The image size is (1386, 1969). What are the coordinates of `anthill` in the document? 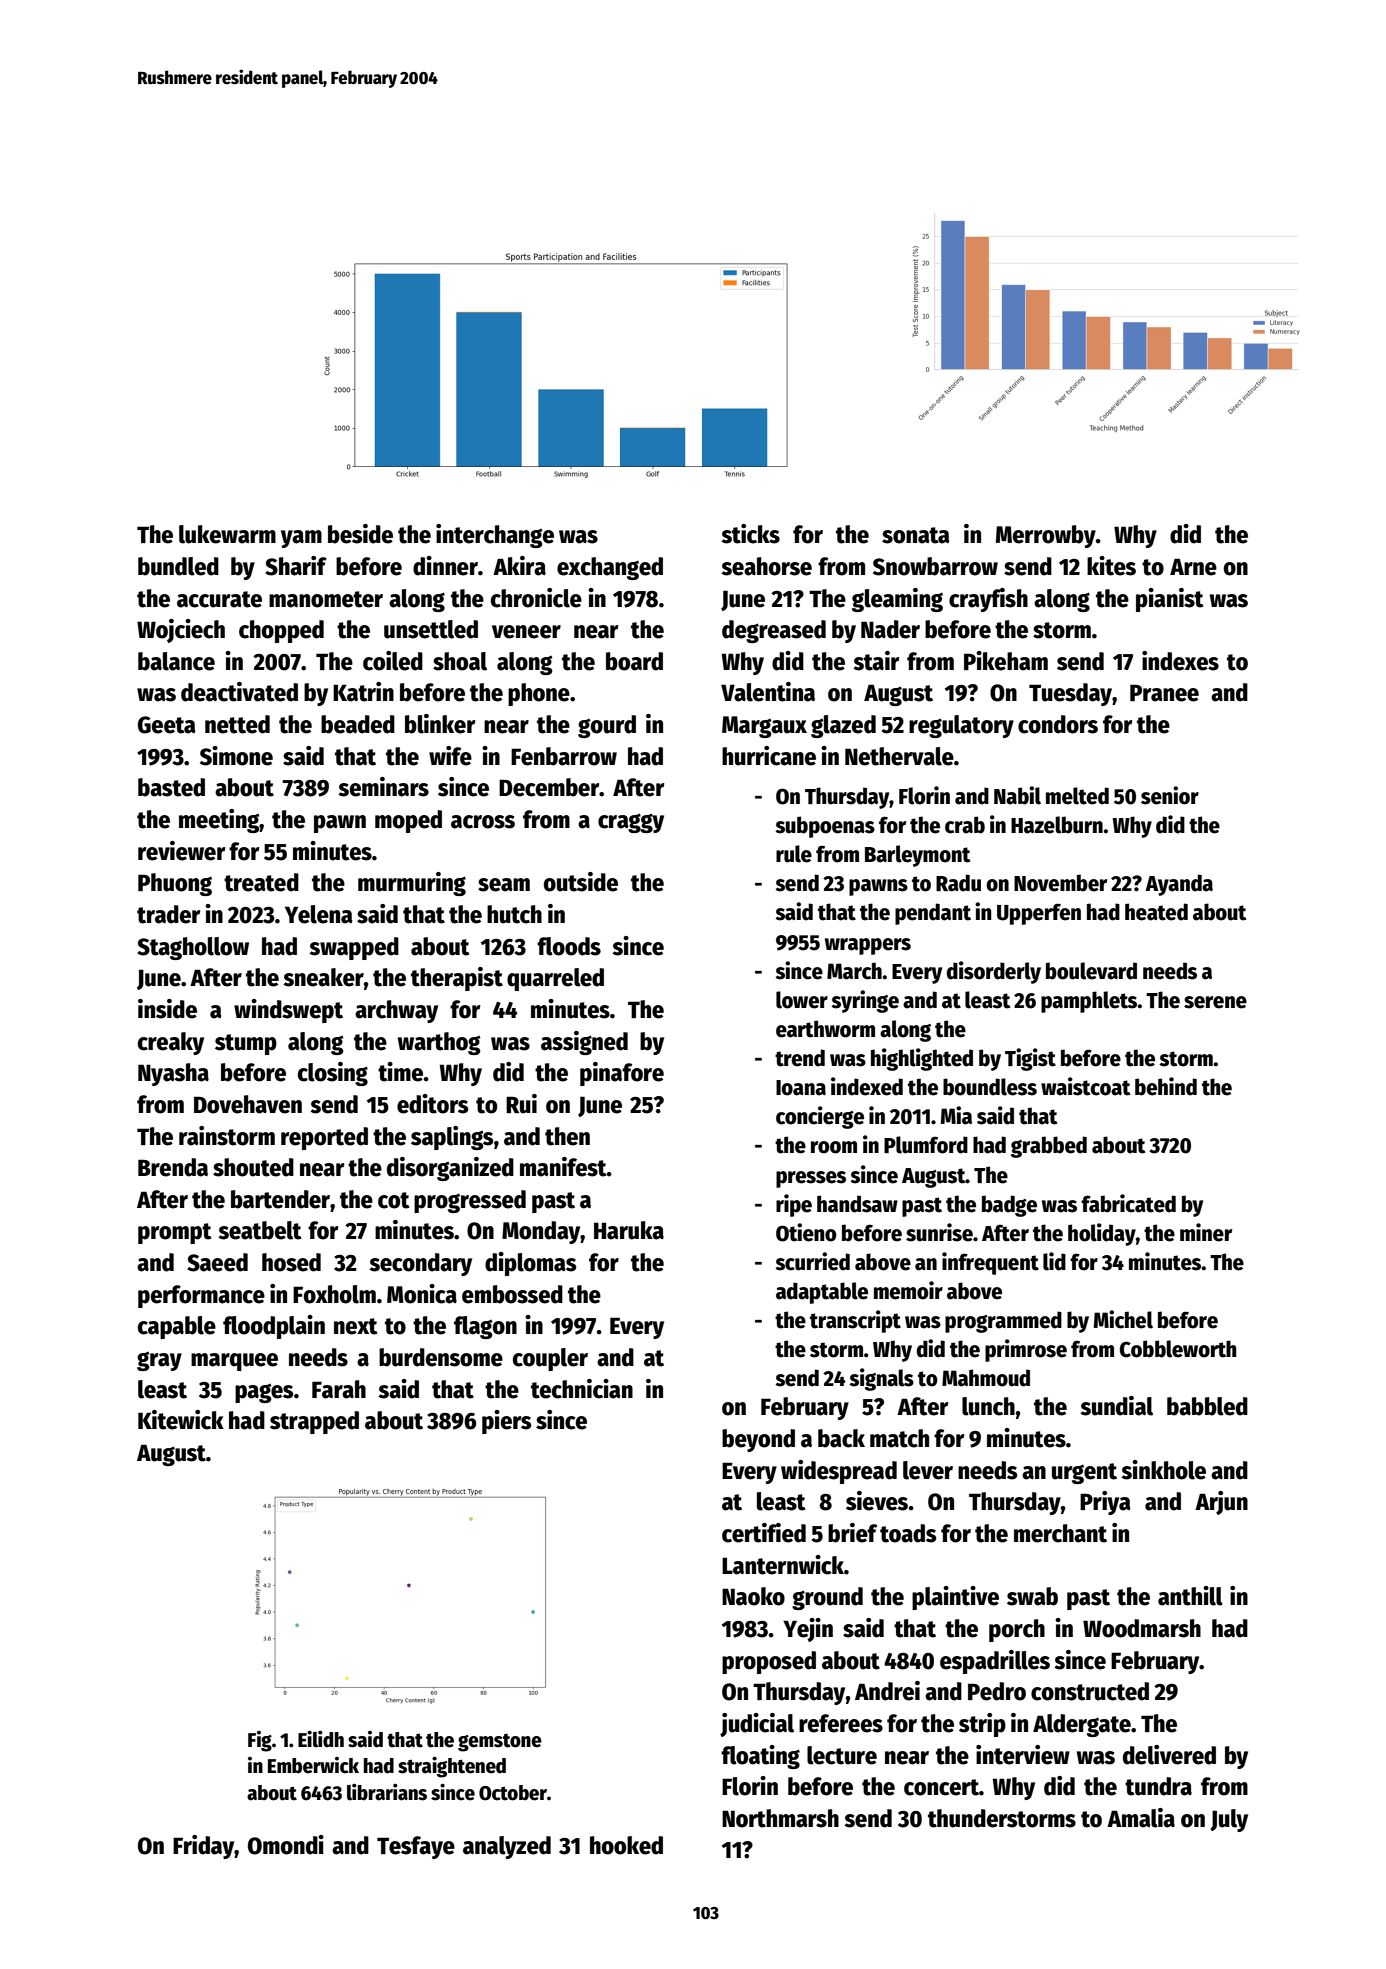 It's located at (1190, 1596).
